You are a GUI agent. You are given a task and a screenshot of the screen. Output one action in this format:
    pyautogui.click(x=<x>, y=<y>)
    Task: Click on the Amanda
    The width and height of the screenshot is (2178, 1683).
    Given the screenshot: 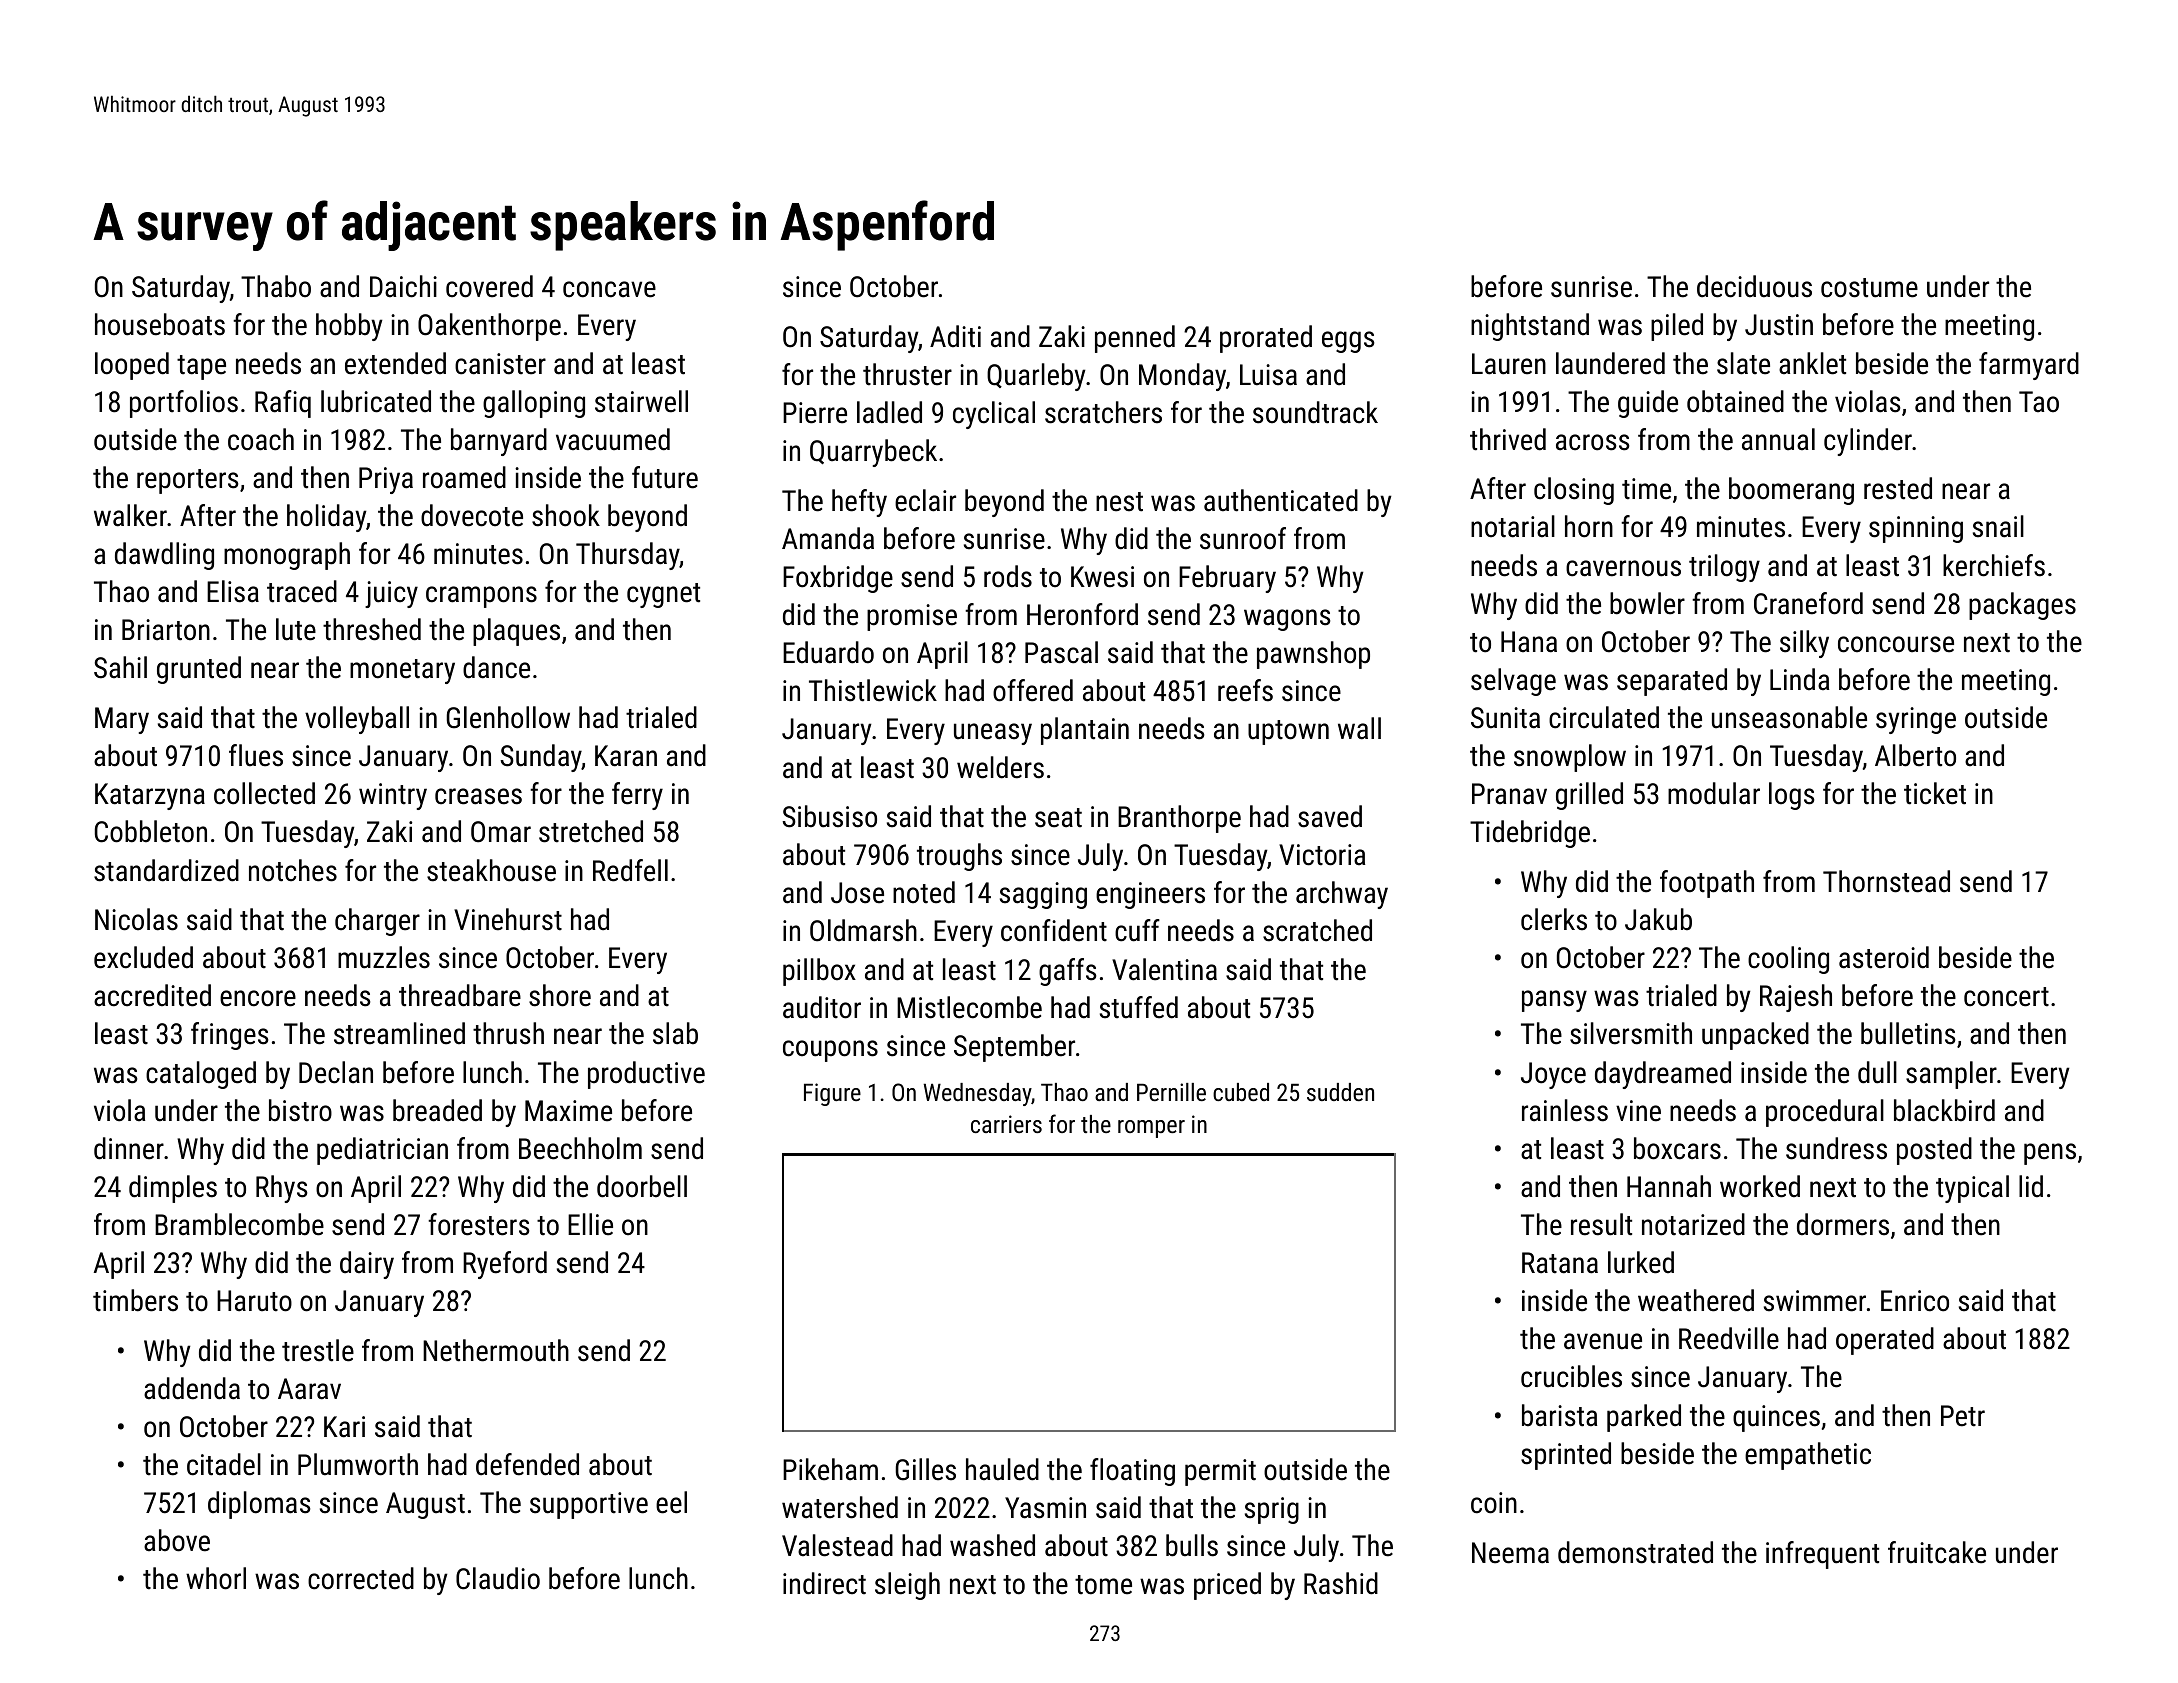 What is the action you would take?
    pyautogui.click(x=828, y=538)
